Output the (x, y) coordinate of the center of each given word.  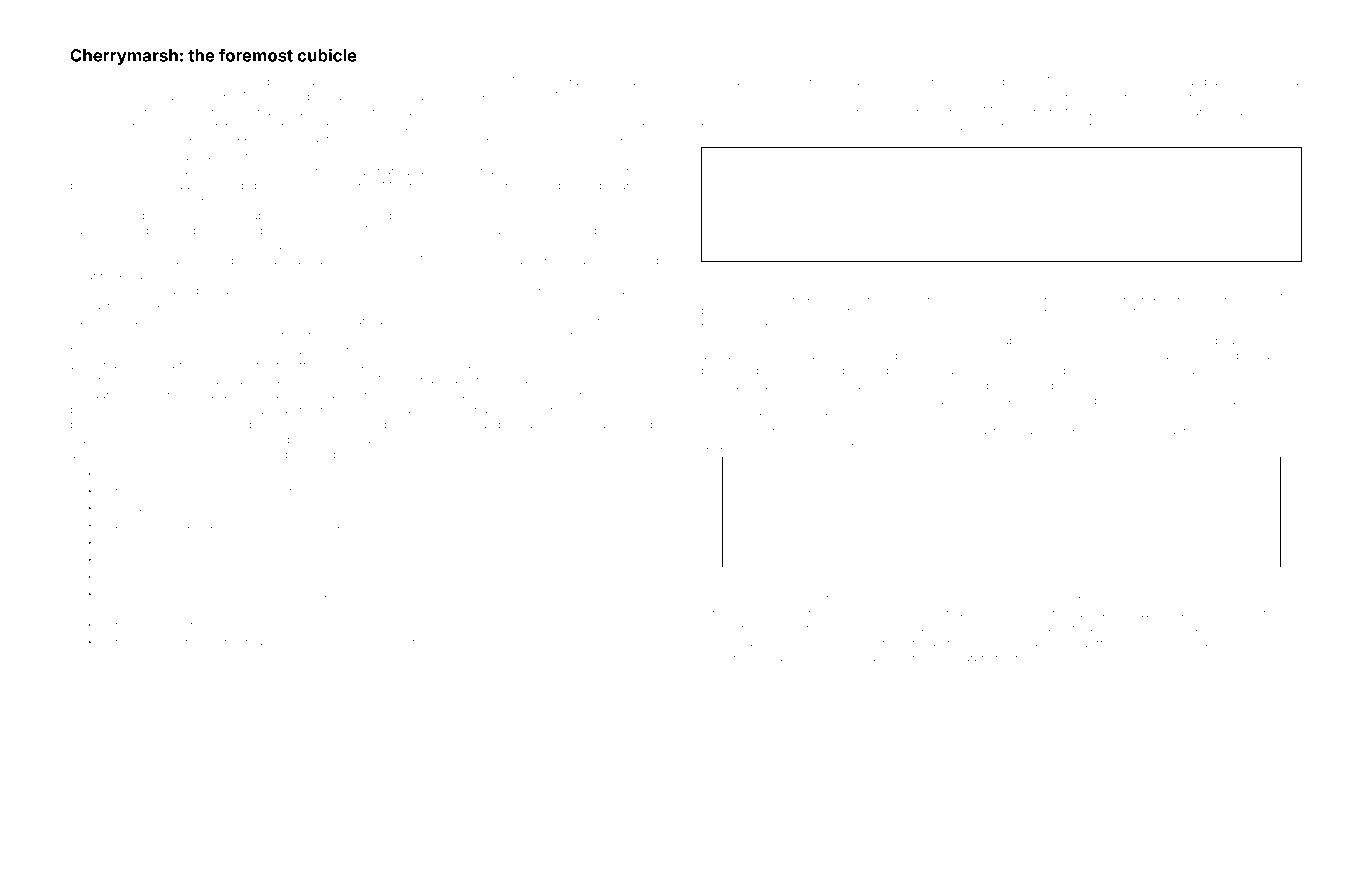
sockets (1008, 400)
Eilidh (1146, 430)
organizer (1244, 113)
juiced (336, 321)
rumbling (226, 643)
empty (357, 492)
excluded (816, 446)
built (769, 341)
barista (324, 96)
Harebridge (813, 82)
